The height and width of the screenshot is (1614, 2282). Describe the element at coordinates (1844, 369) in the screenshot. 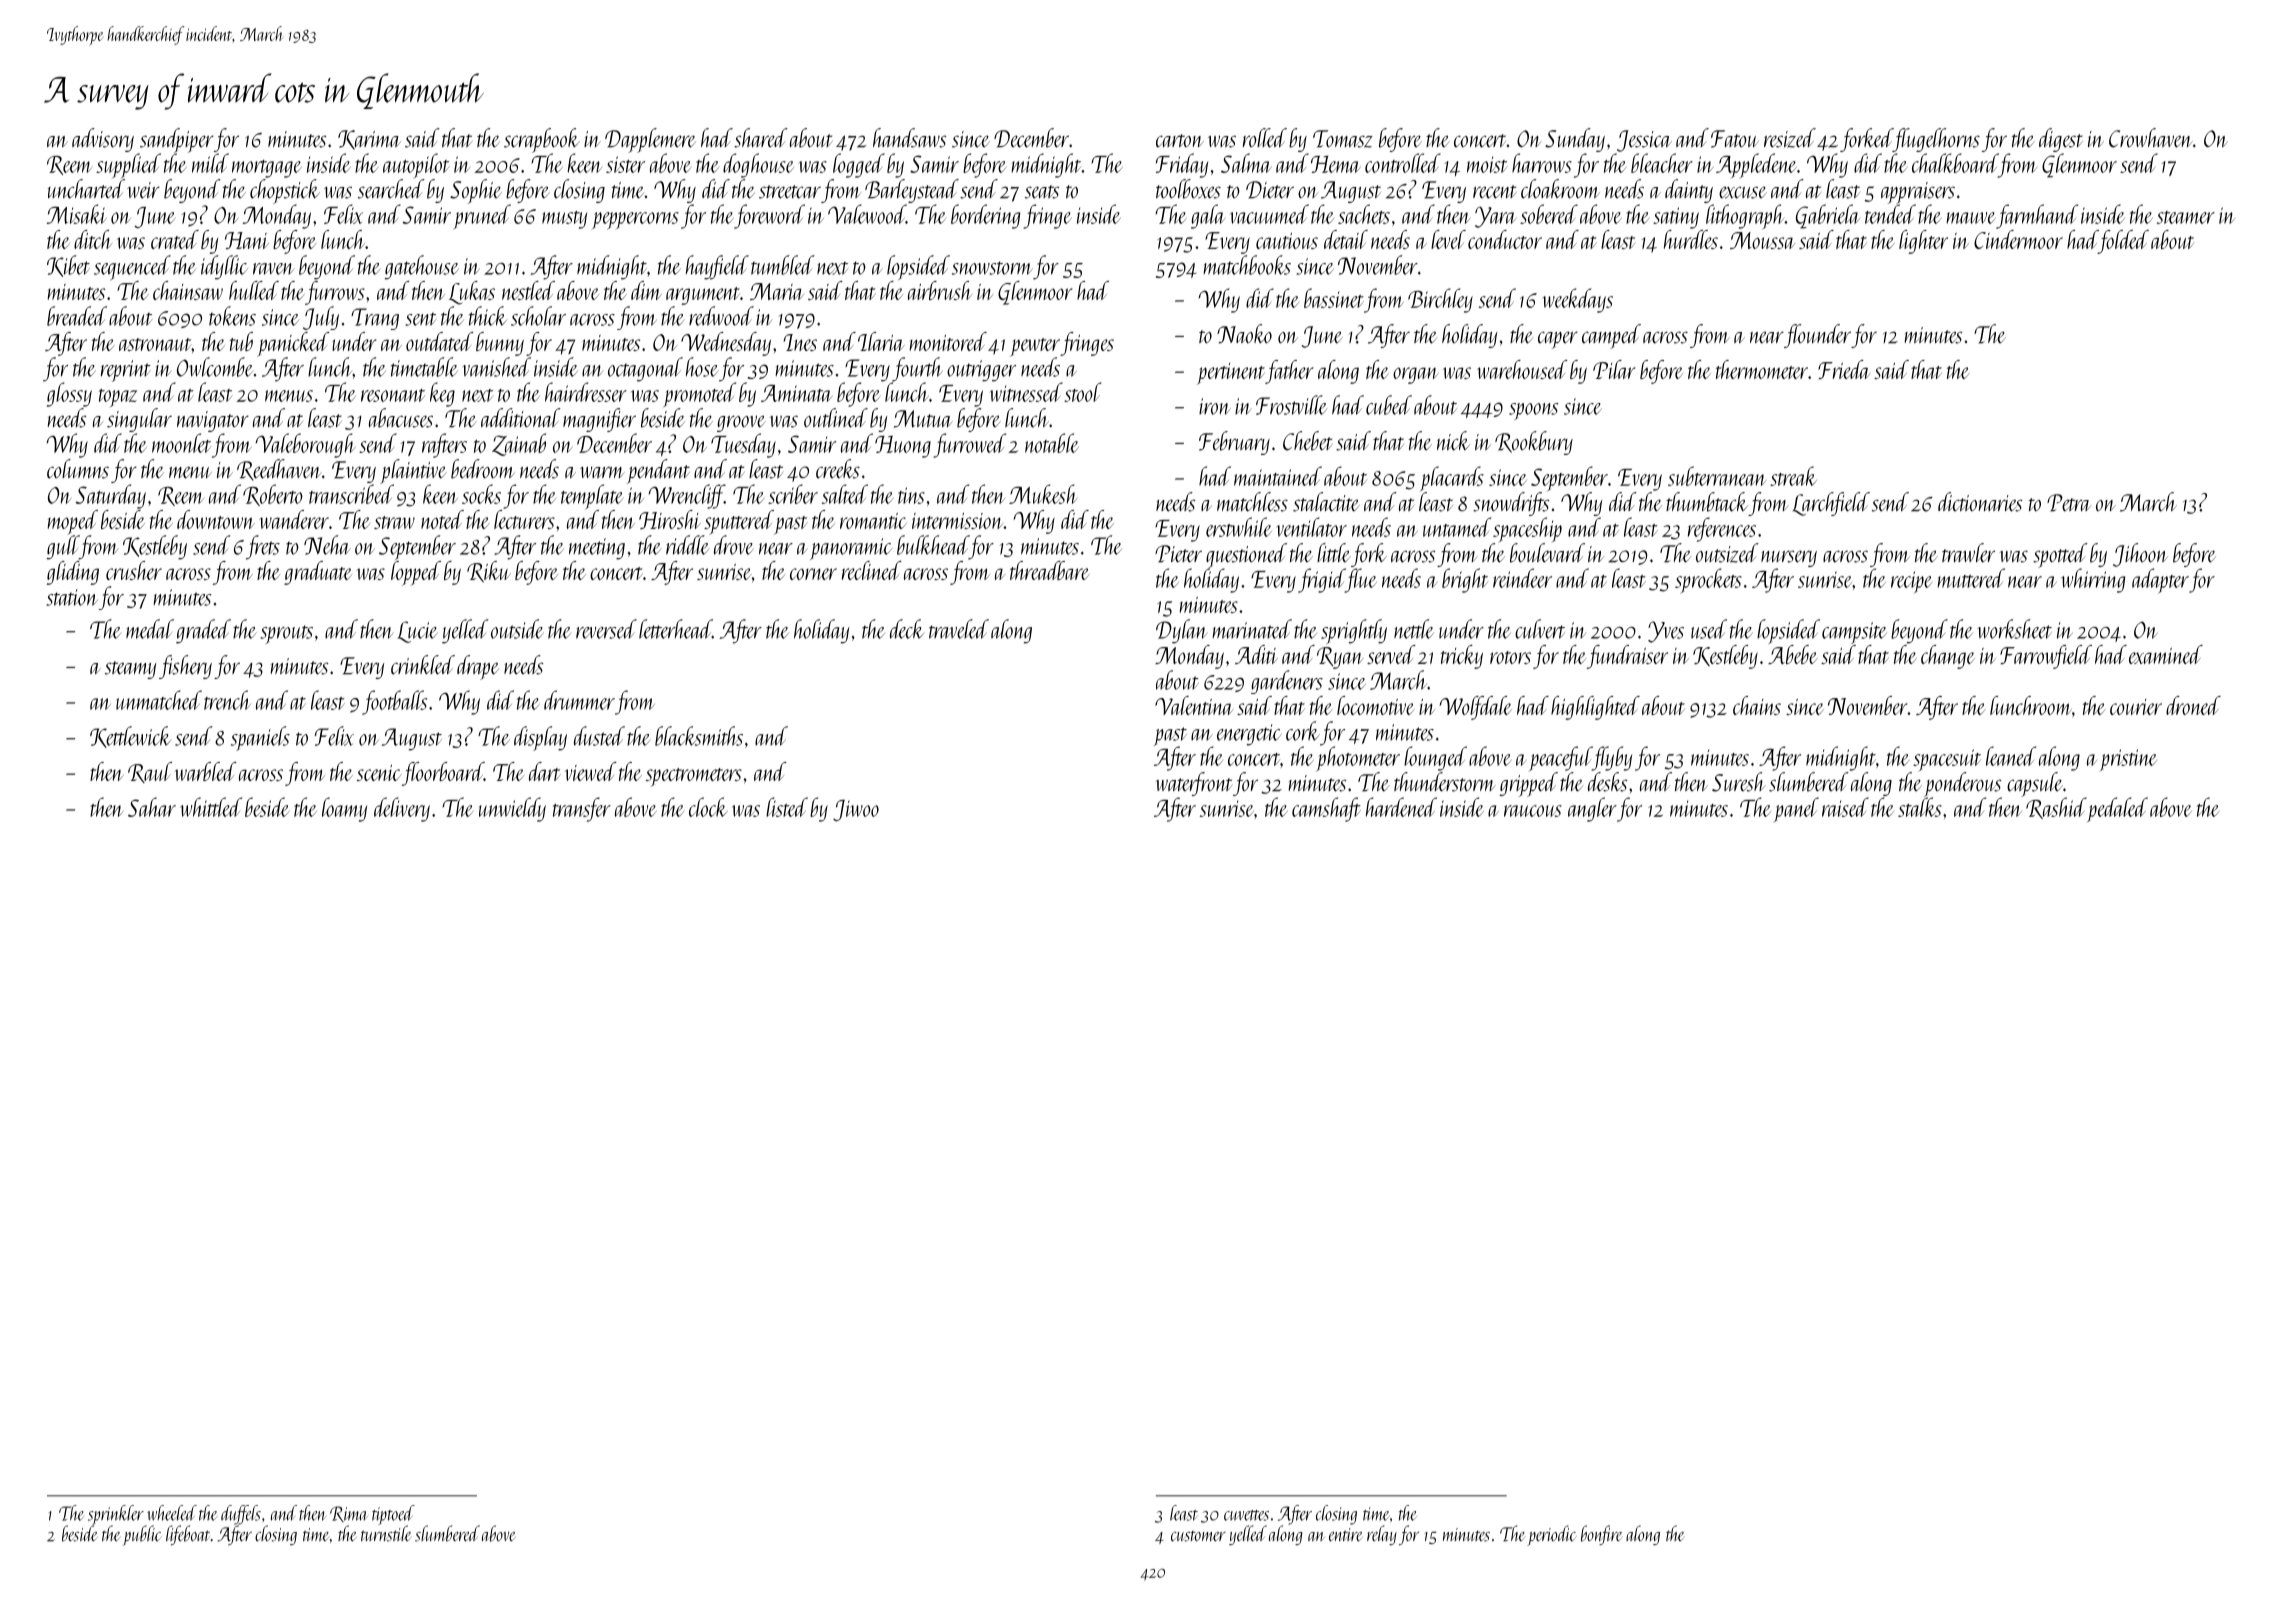

I see `Frieda` at that location.
